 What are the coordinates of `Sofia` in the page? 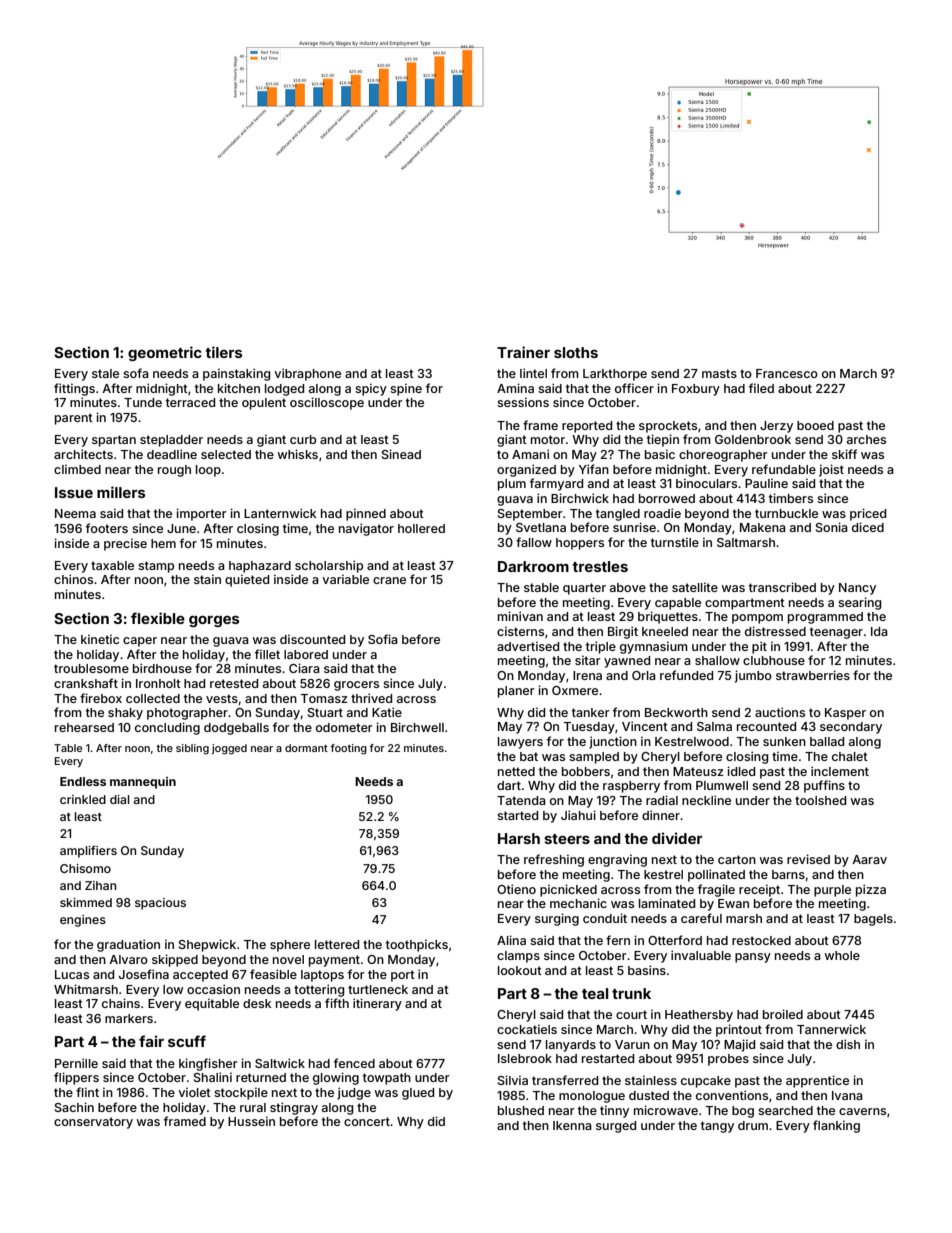 It's located at (383, 639).
